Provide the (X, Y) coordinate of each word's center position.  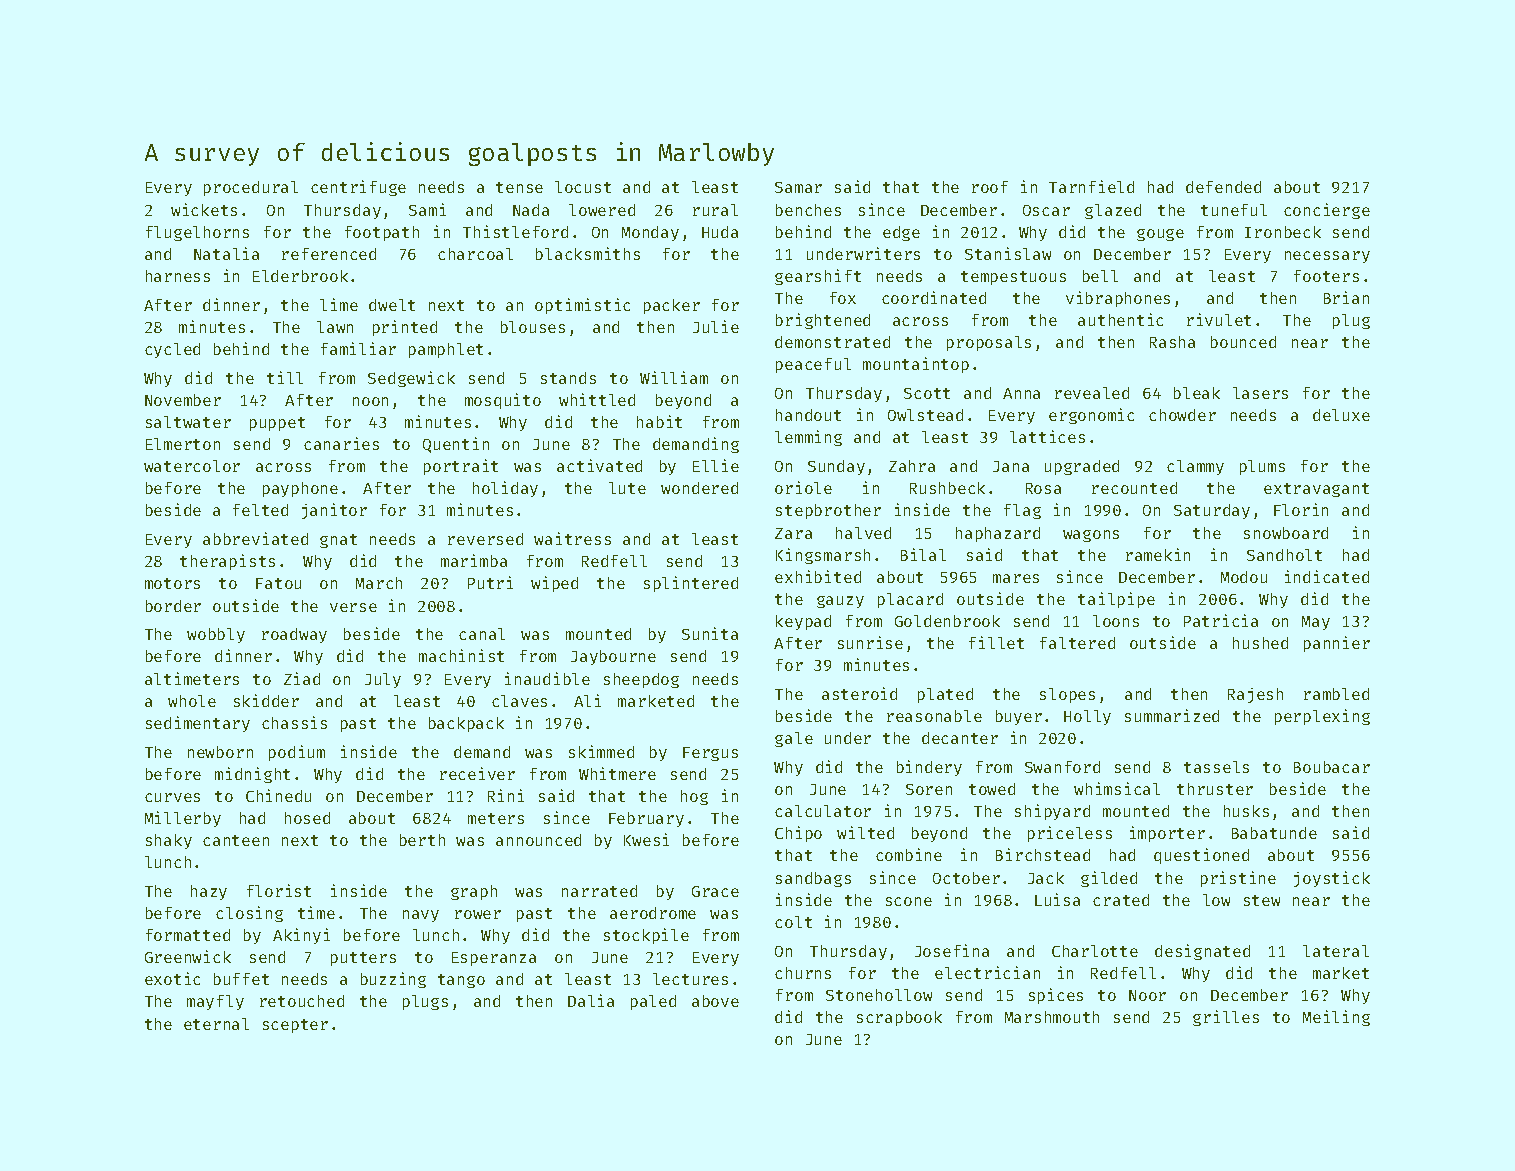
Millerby (183, 819)
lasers (1260, 393)
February (646, 819)
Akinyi (301, 936)
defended (1223, 187)
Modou (1244, 577)
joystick (1332, 879)
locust (583, 187)
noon (370, 401)
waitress (572, 538)
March (379, 583)
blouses (533, 327)
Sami (427, 209)
